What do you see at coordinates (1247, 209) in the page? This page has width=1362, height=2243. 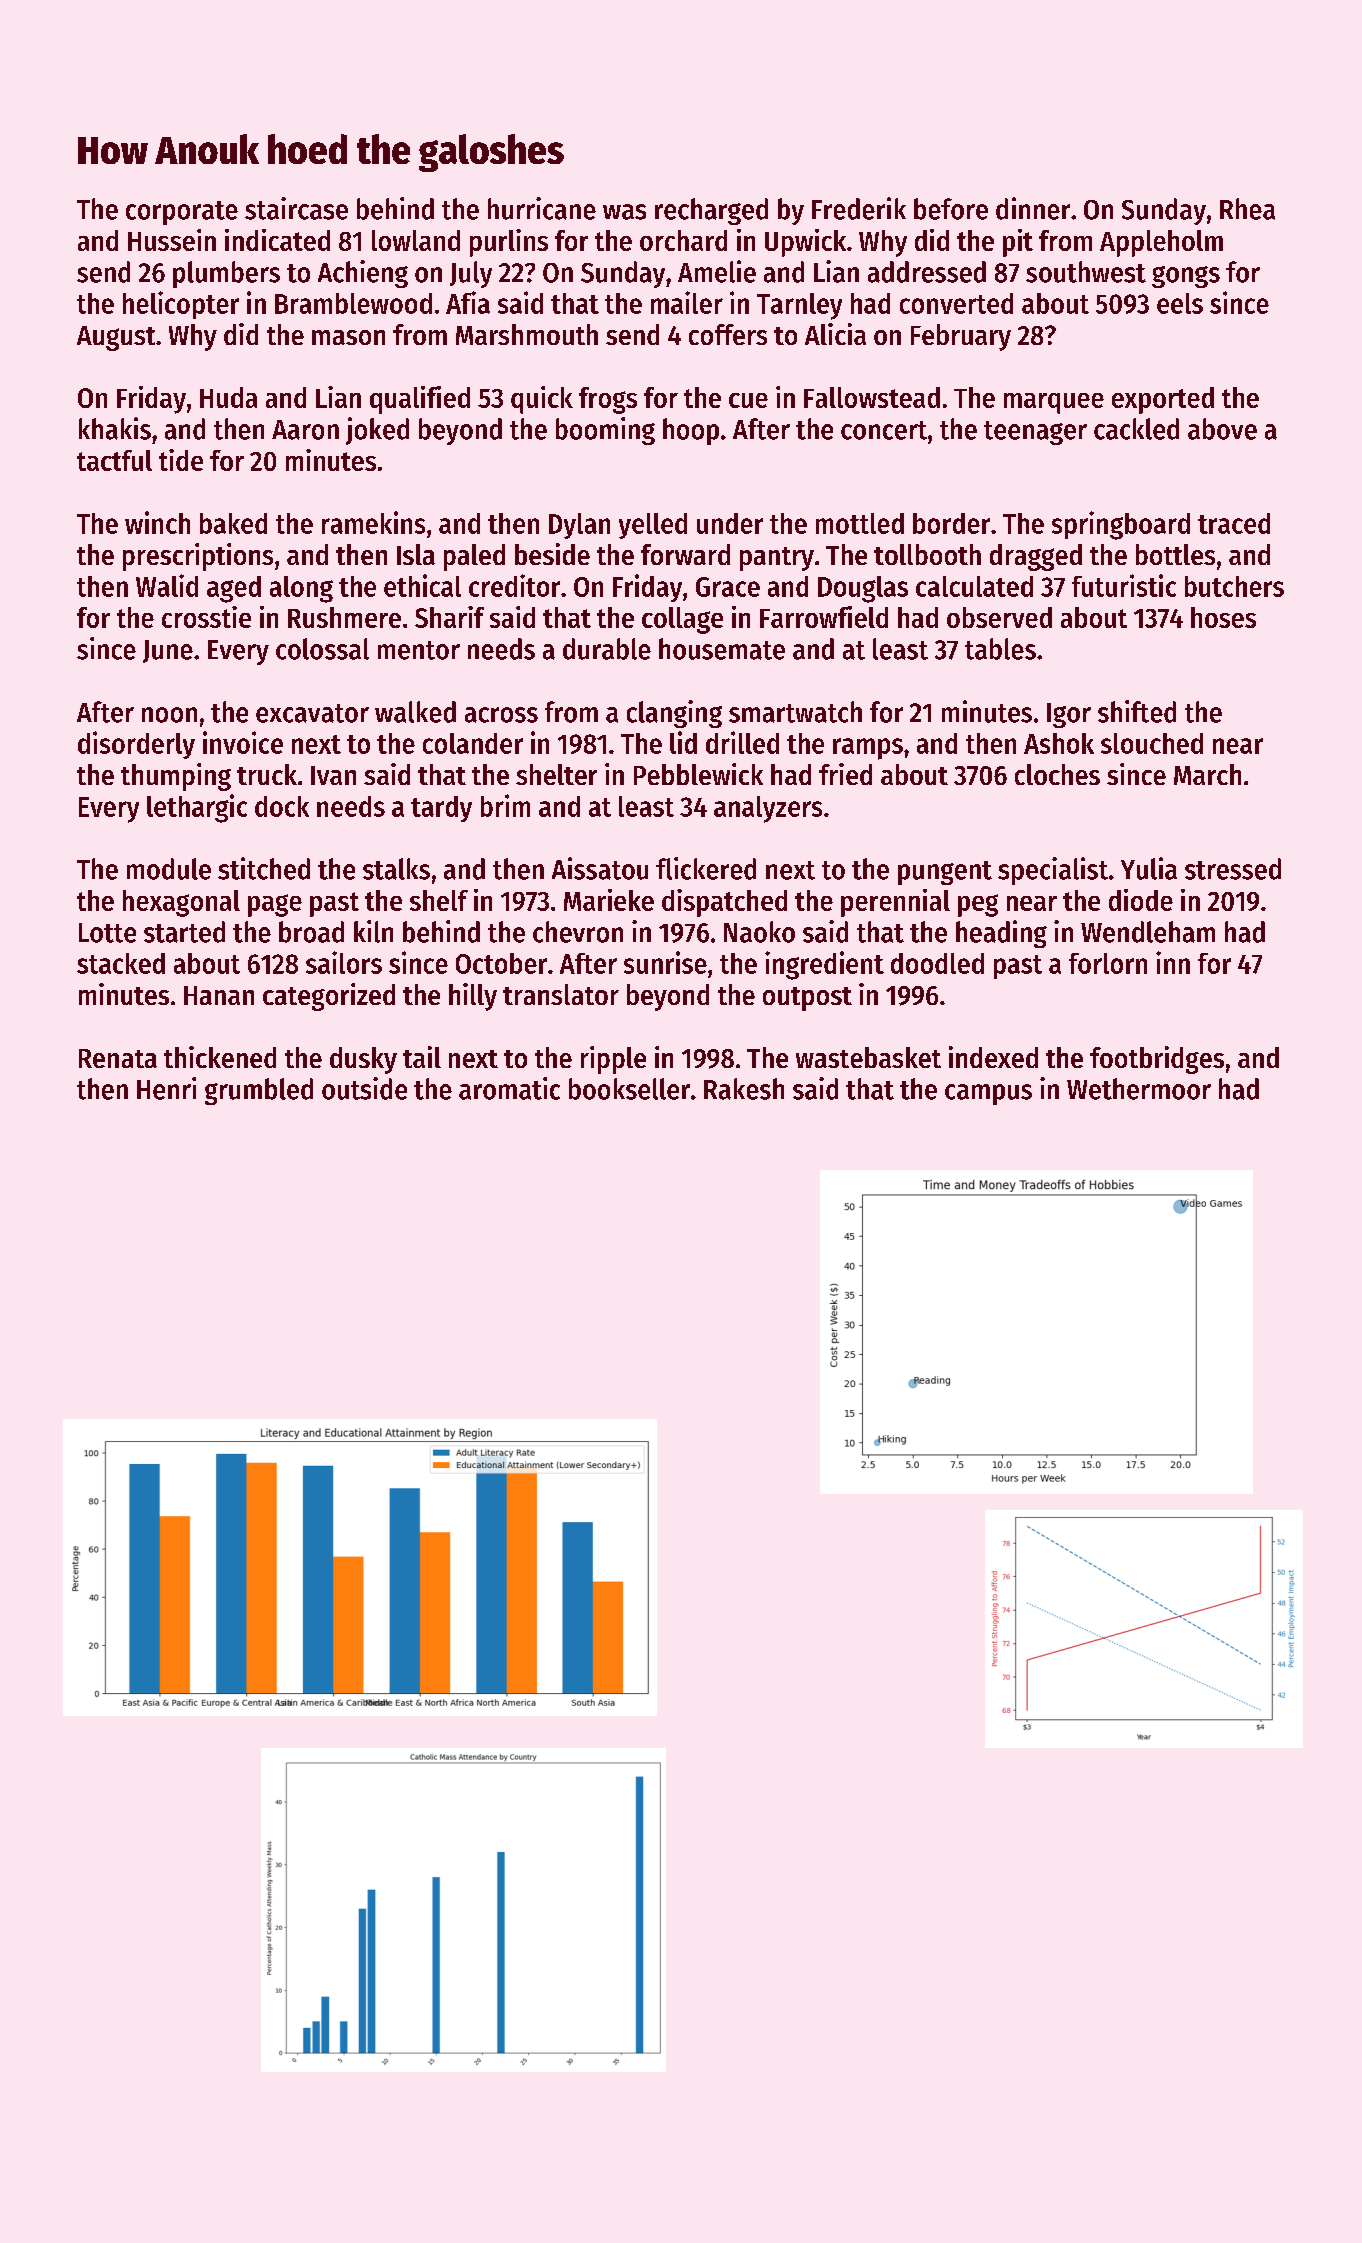 I see `Rhea` at bounding box center [1247, 209].
